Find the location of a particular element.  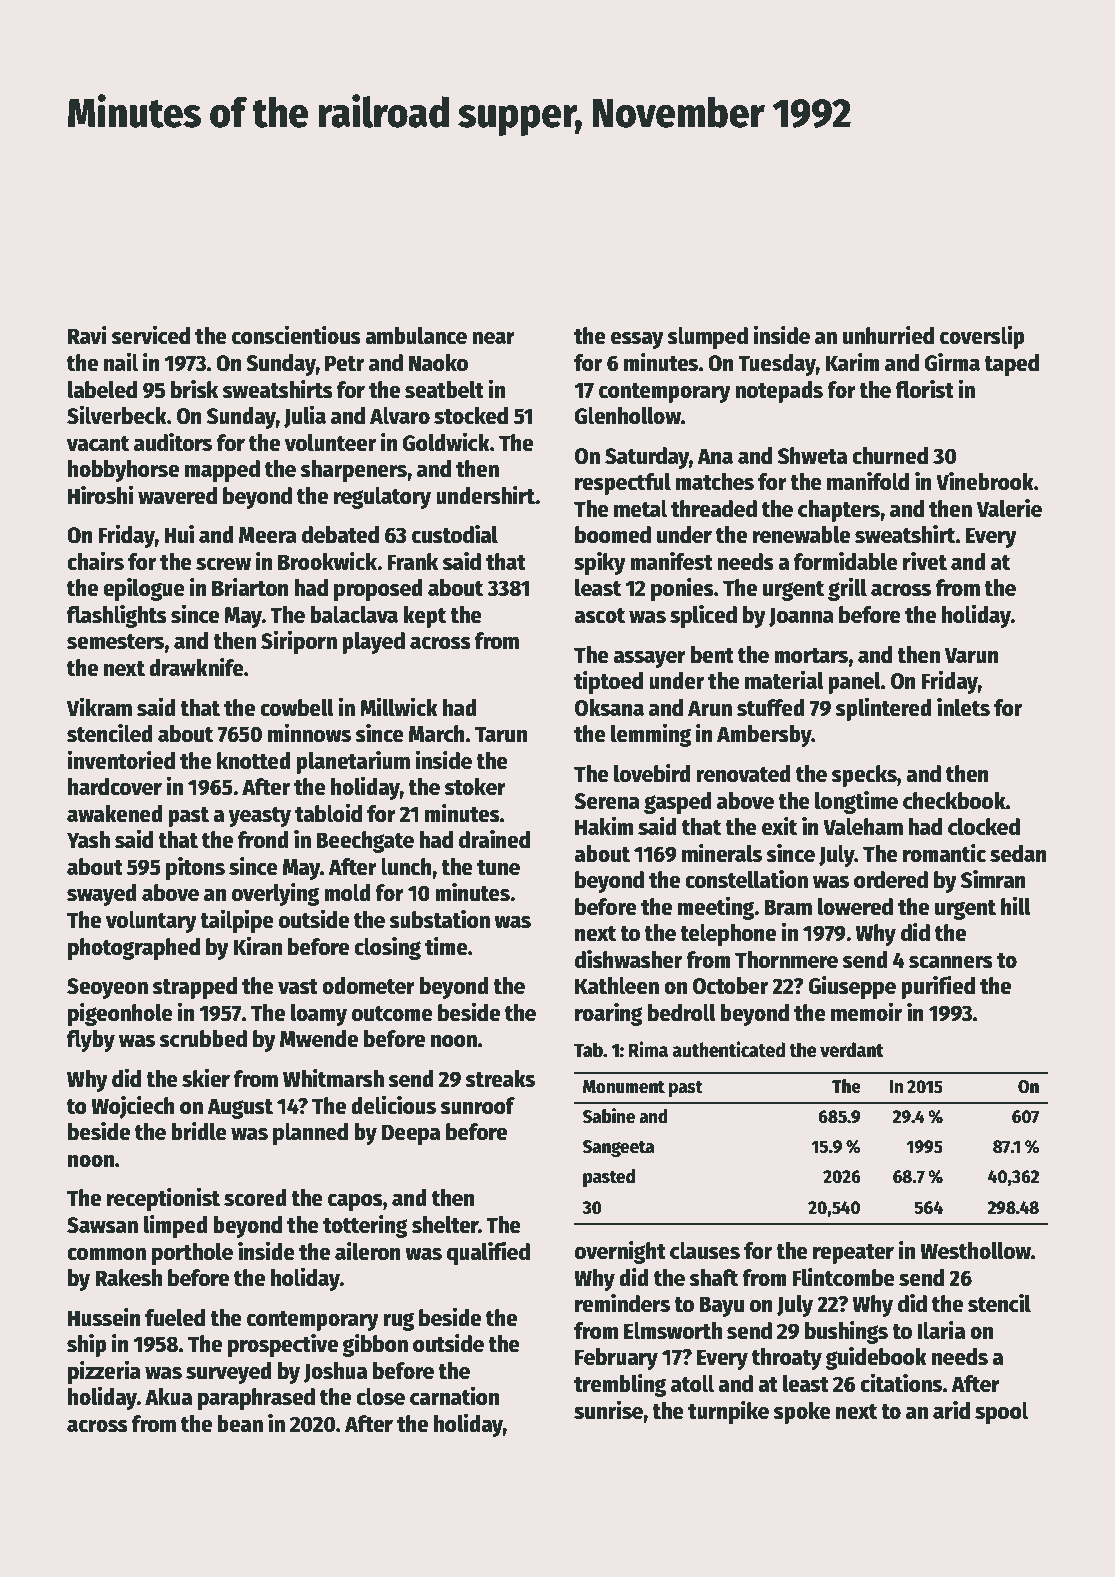

taped is located at coordinates (1011, 365).
